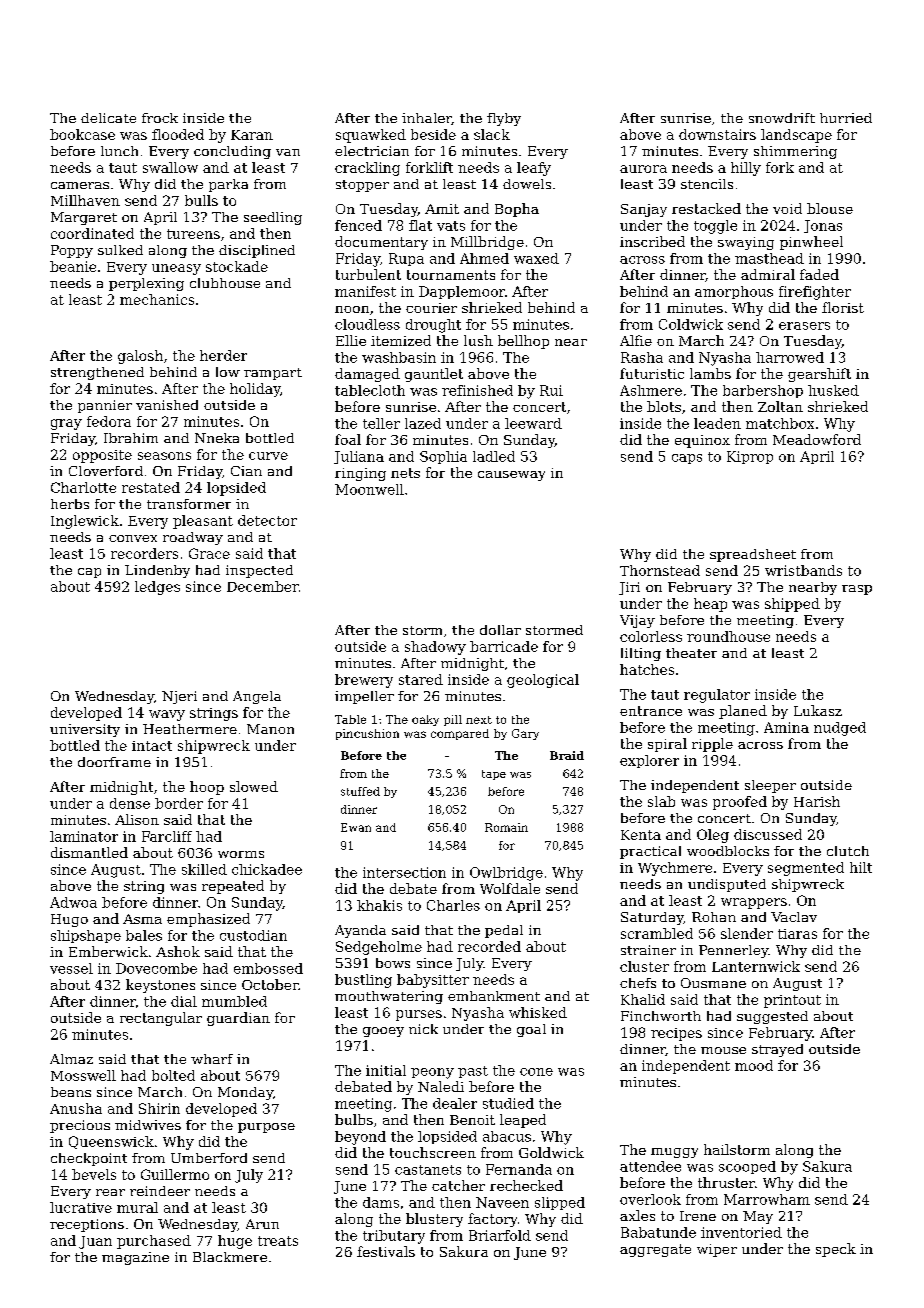 The image size is (924, 1308). What do you see at coordinates (360, 474) in the page?
I see `ringing` at bounding box center [360, 474].
